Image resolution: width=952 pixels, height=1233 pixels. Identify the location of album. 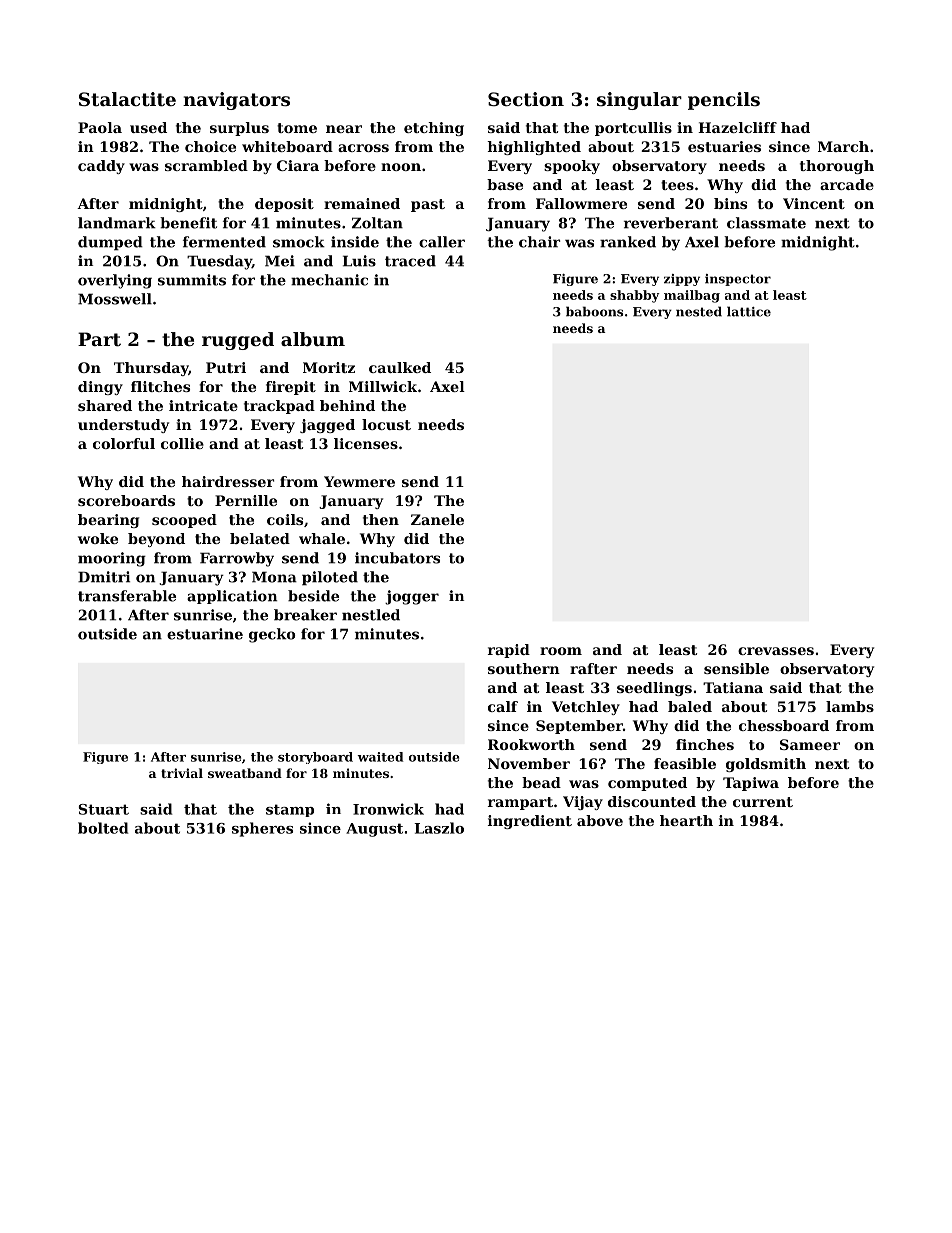
(313, 339).
